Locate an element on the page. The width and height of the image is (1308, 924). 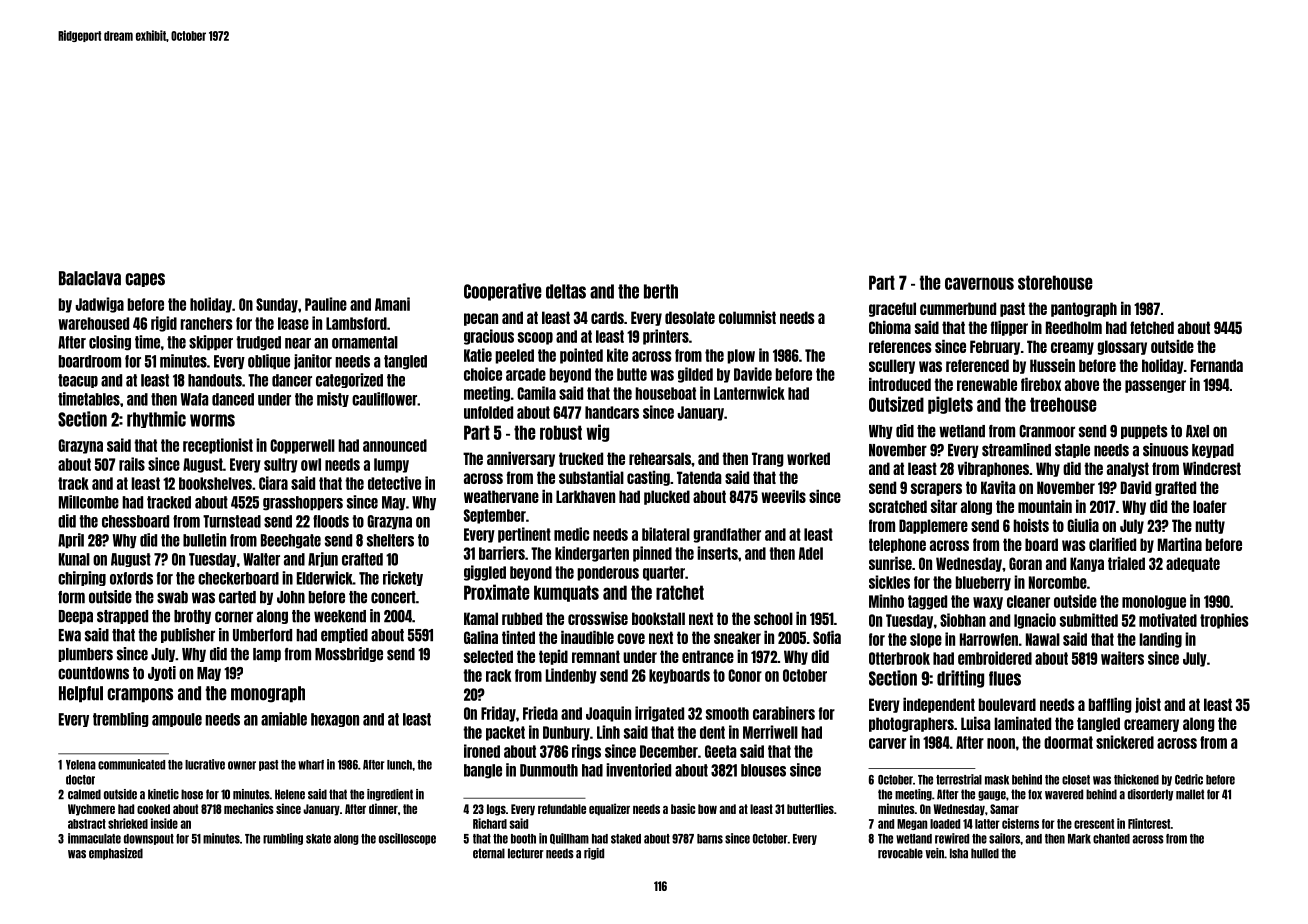
strapped is located at coordinates (122, 617).
